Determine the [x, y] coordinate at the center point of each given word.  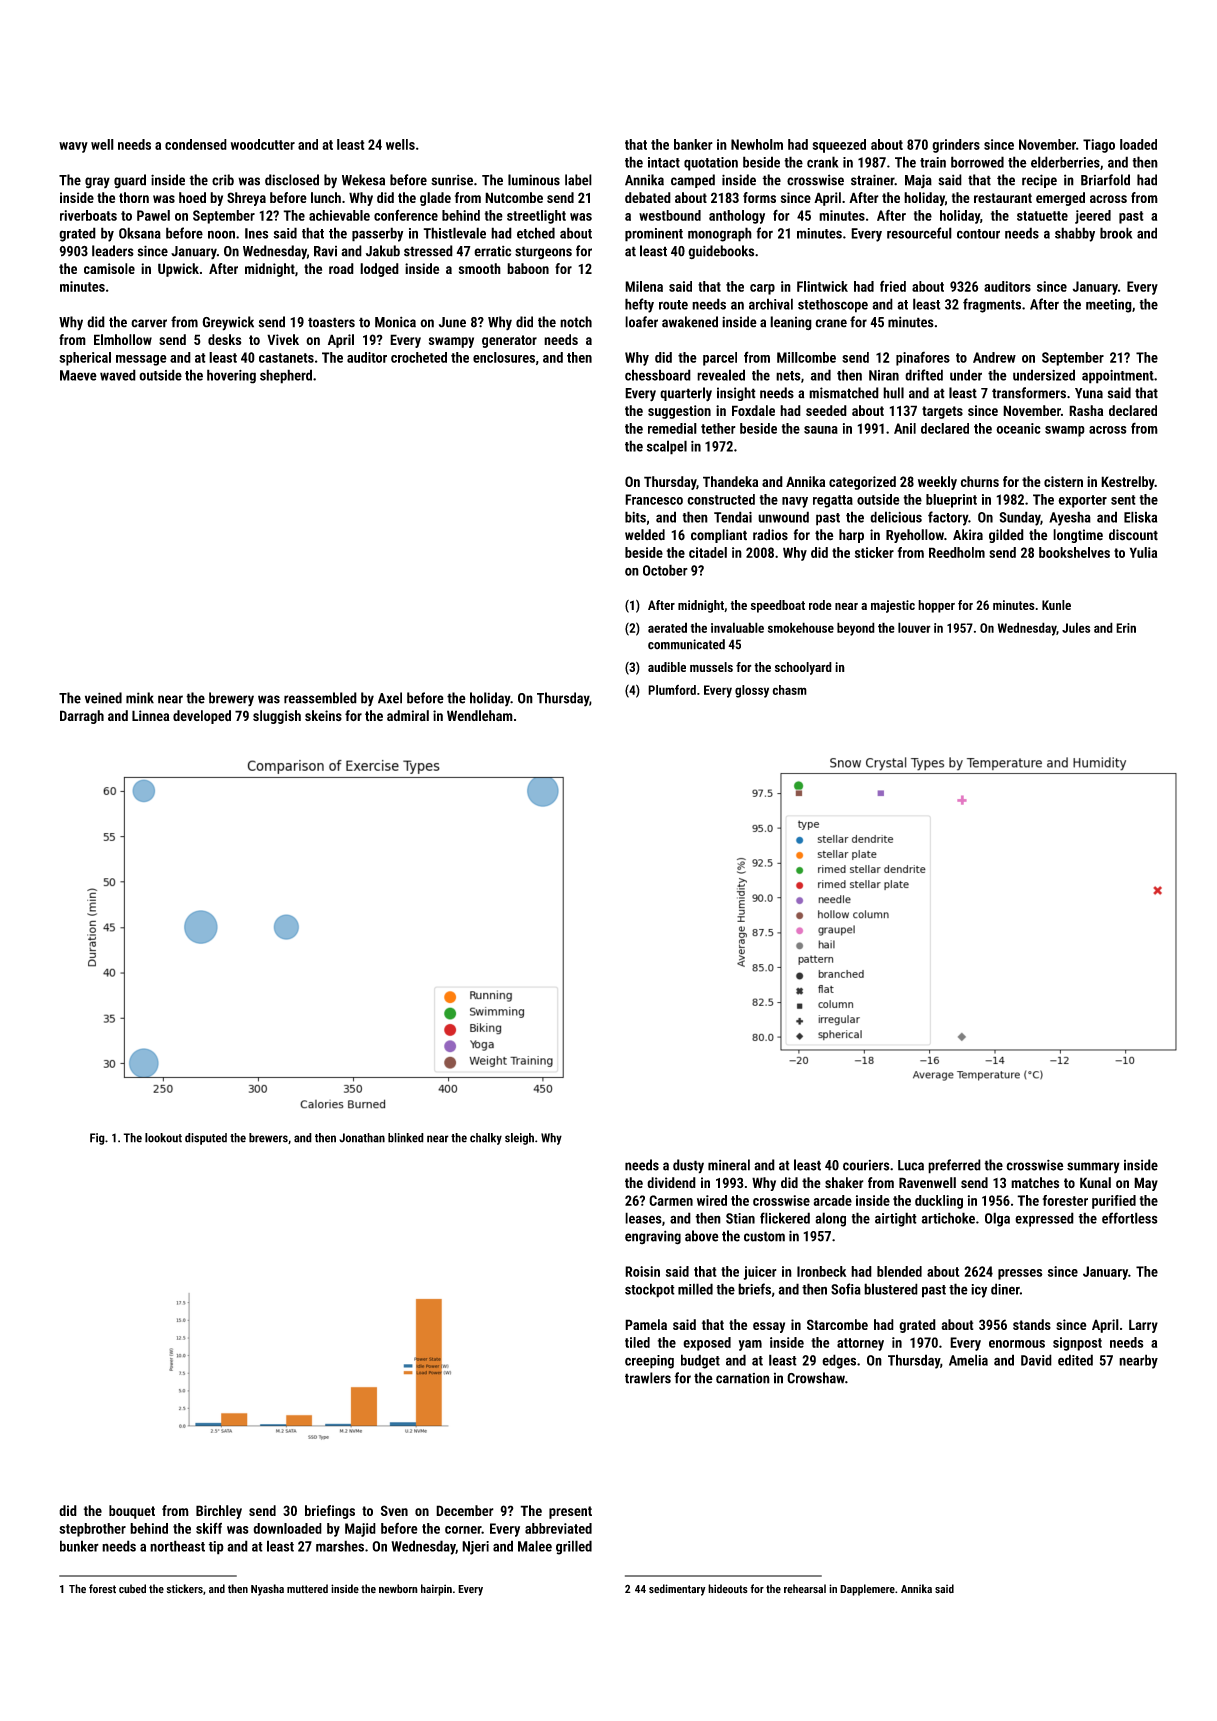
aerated [667, 627]
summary [1093, 1167]
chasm [789, 690]
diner [1005, 1289]
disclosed [292, 180]
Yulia [1143, 552]
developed [202, 717]
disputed [206, 1139]
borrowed [977, 162]
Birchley [219, 1512]
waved [118, 375]
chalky [486, 1139]
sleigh [519, 1139]
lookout [163, 1138]
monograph [720, 234]
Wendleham [480, 715]
